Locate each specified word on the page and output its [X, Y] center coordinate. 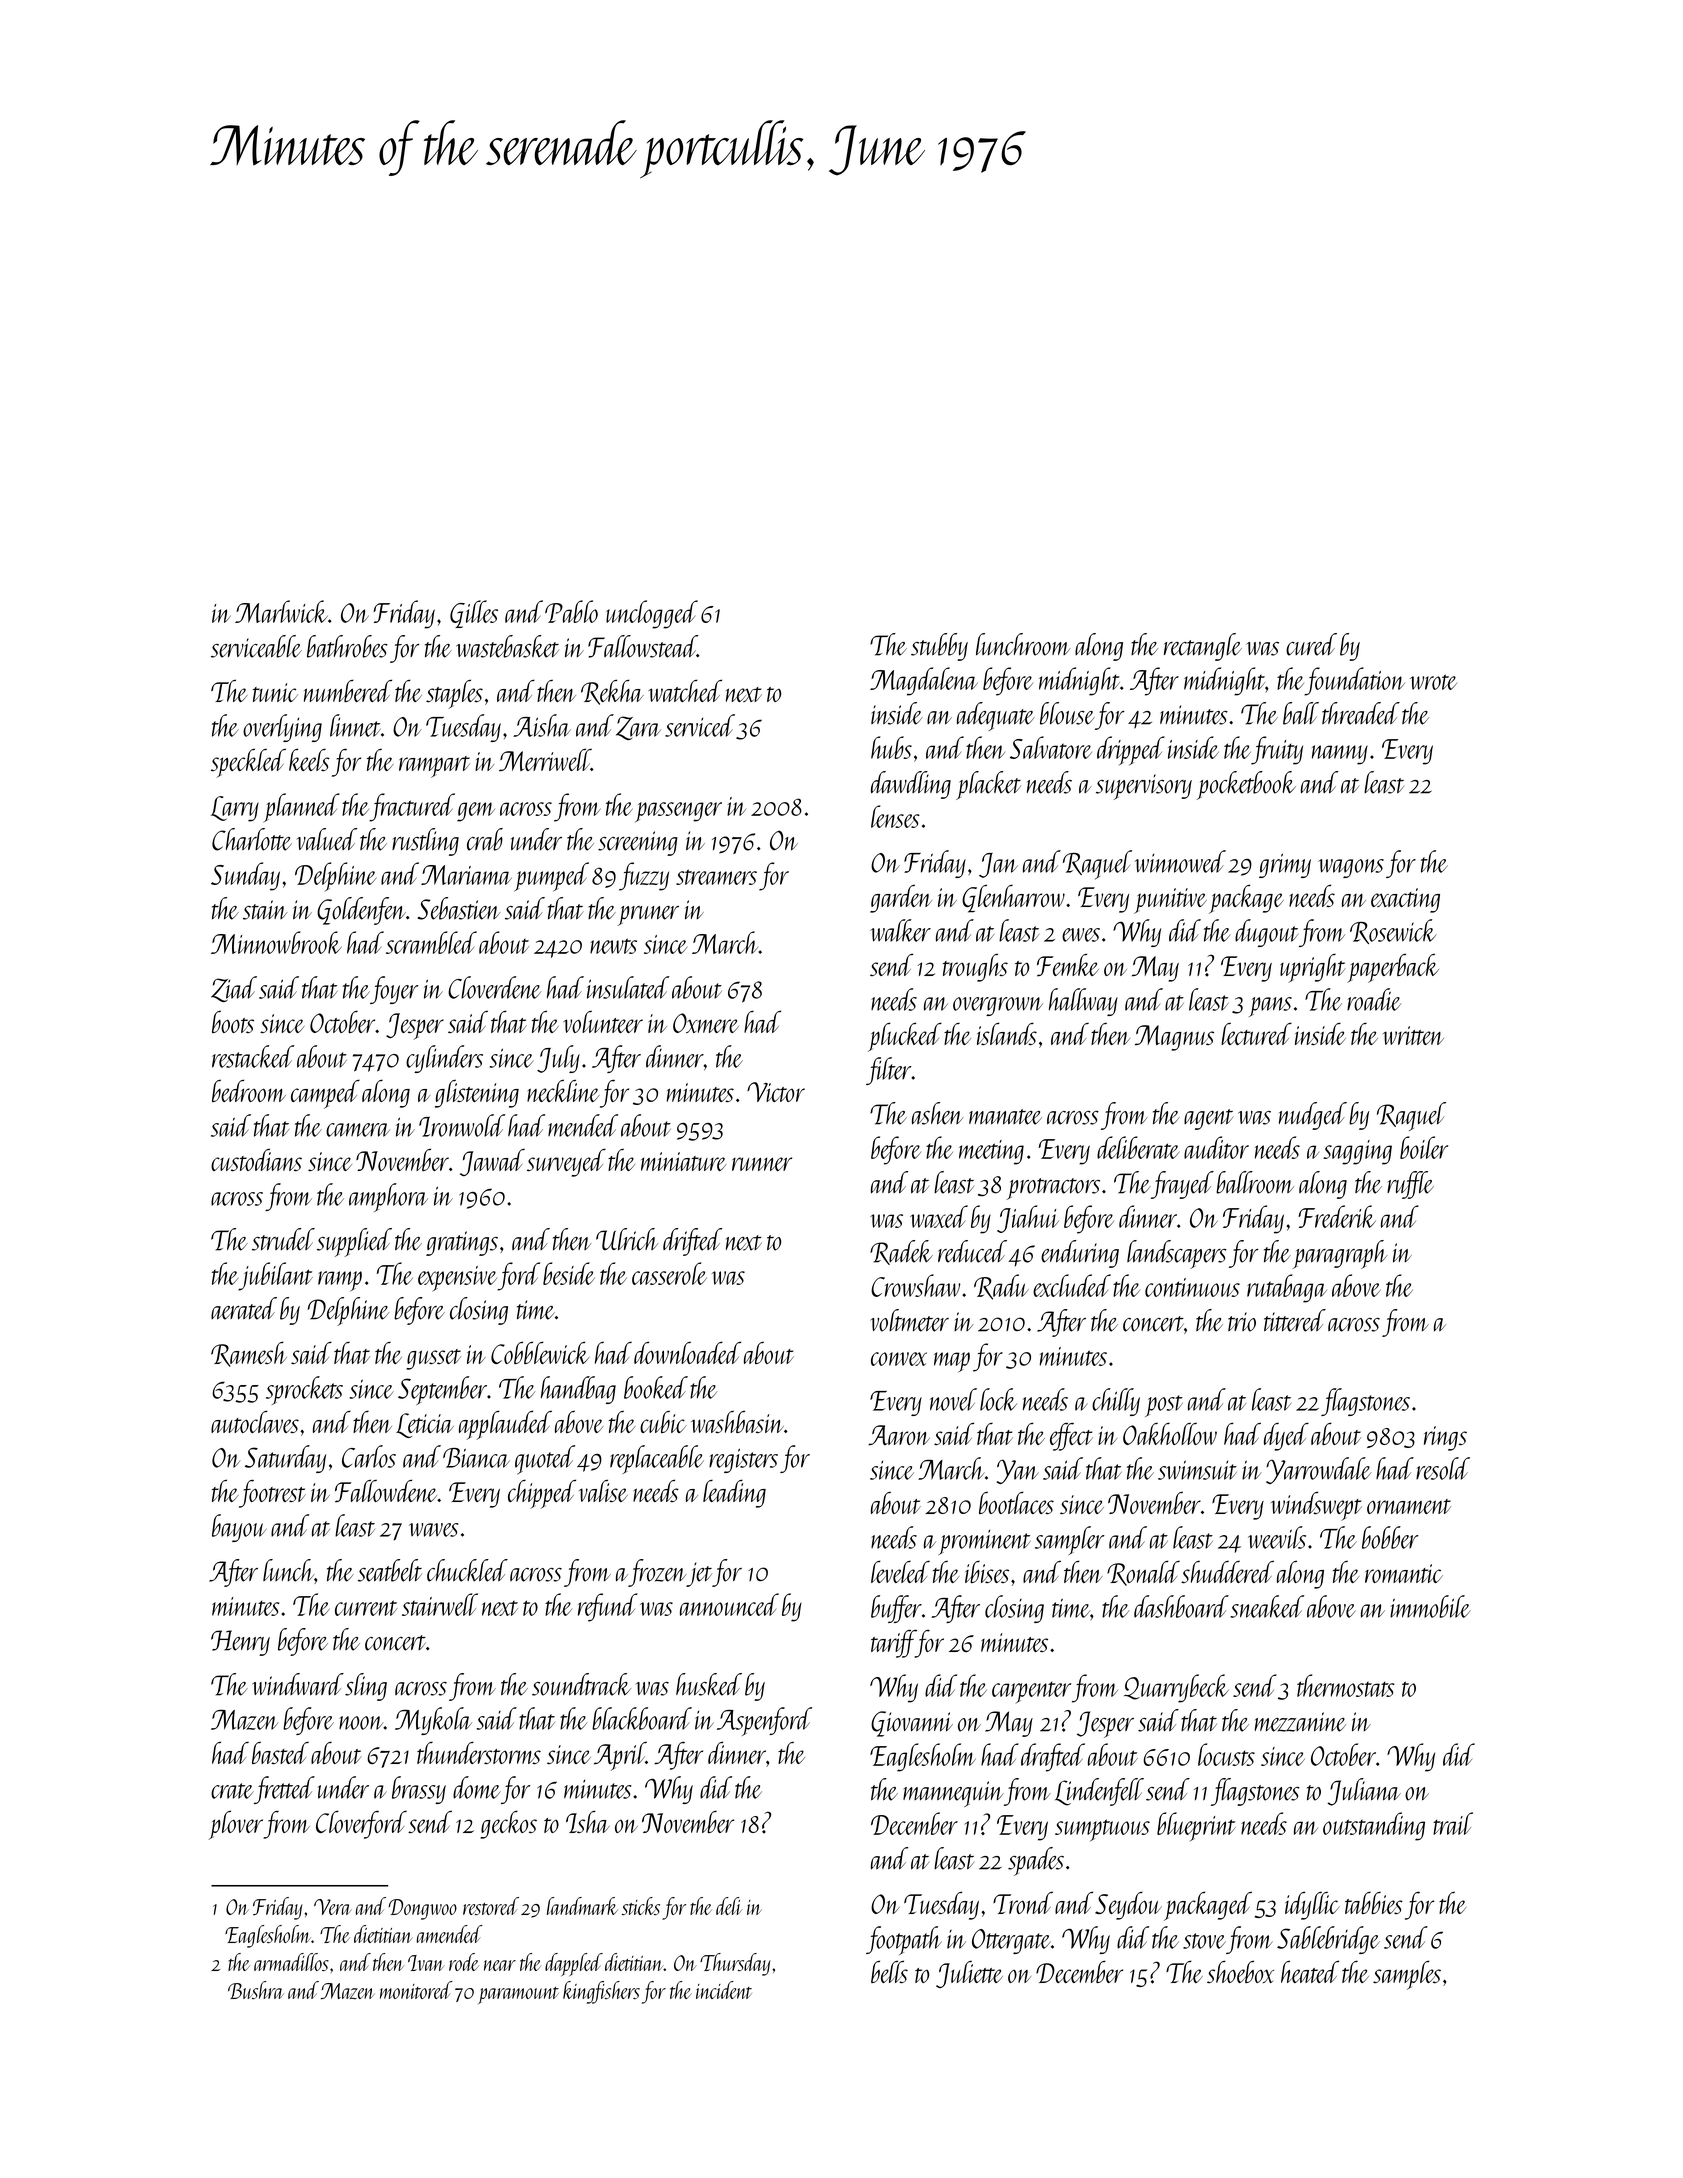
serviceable [256, 646]
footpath [904, 1940]
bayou [239, 1528]
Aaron [899, 1435]
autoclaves [255, 1421]
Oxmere [706, 1023]
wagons [1351, 868]
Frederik [1337, 1216]
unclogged [652, 614]
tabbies [1374, 1903]
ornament [1409, 1506]
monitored [416, 1990]
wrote [1433, 682]
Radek [901, 1252]
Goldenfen [361, 911]
